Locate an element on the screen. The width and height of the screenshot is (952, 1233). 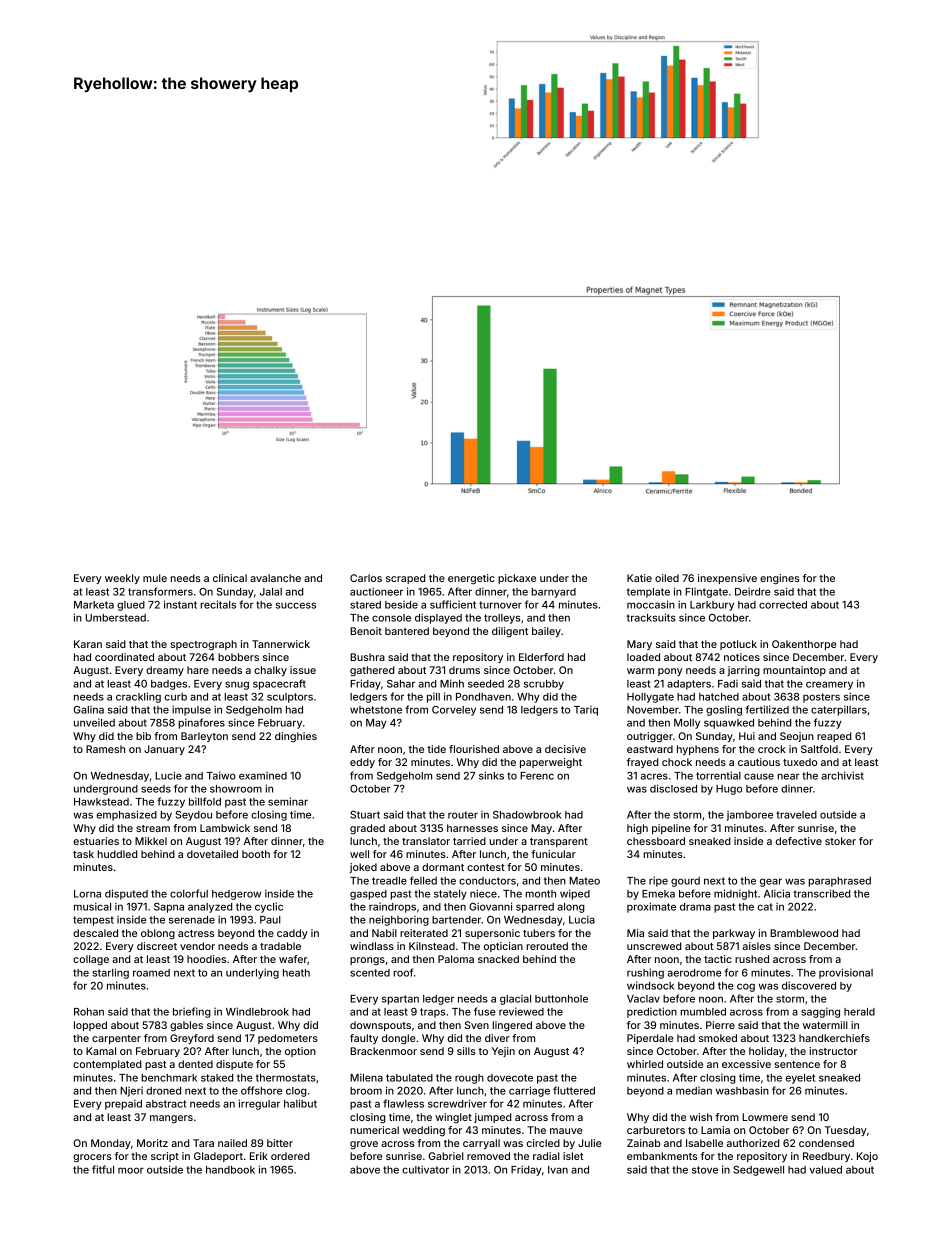
fitful is located at coordinates (103, 1169).
